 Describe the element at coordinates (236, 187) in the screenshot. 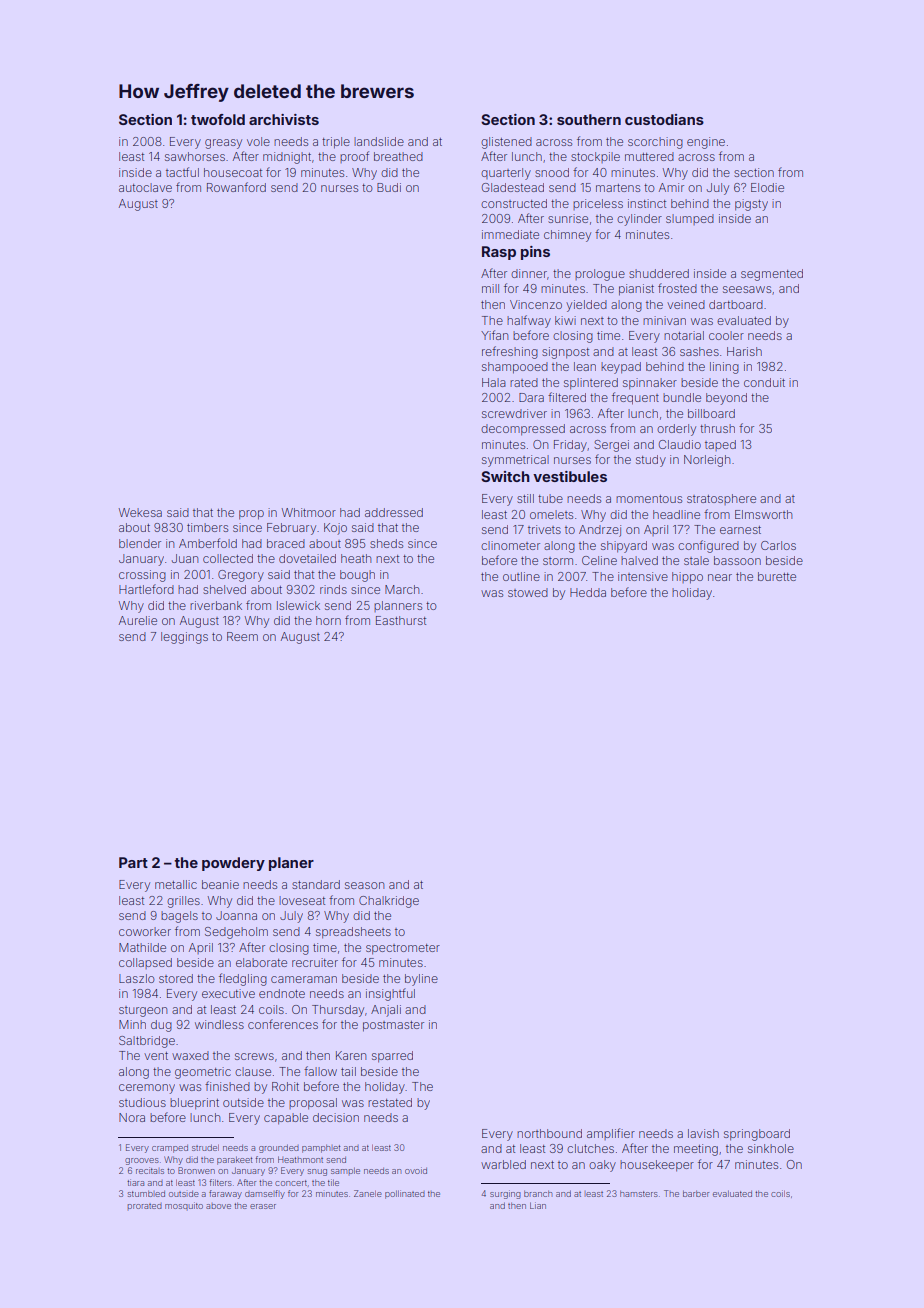

I see `Rowanford` at that location.
